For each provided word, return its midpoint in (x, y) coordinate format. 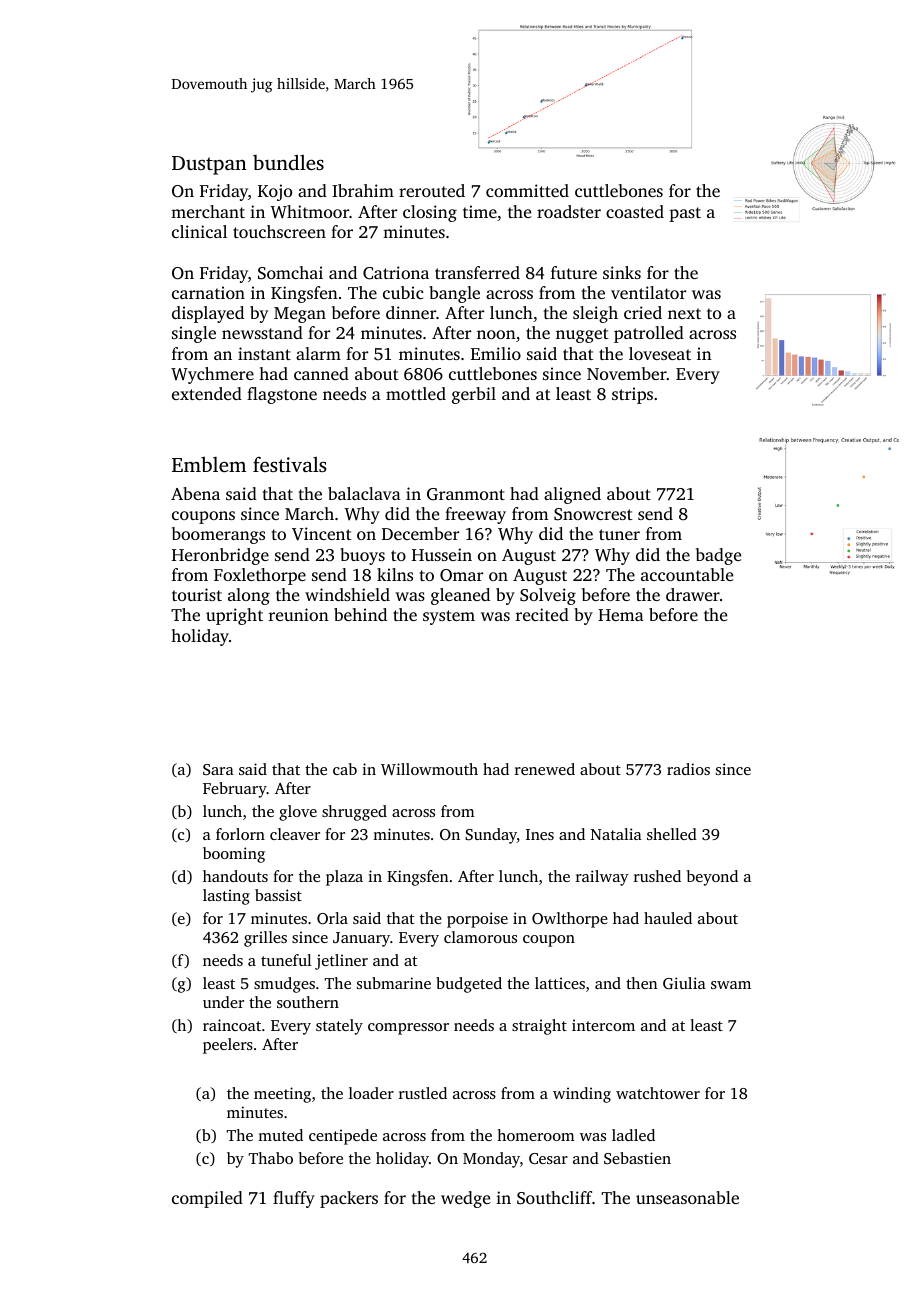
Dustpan (209, 165)
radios (688, 769)
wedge (465, 1199)
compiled (207, 1199)
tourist (197, 594)
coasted (635, 211)
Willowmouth (429, 769)
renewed (545, 769)
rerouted (432, 190)
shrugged (354, 813)
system (449, 617)
